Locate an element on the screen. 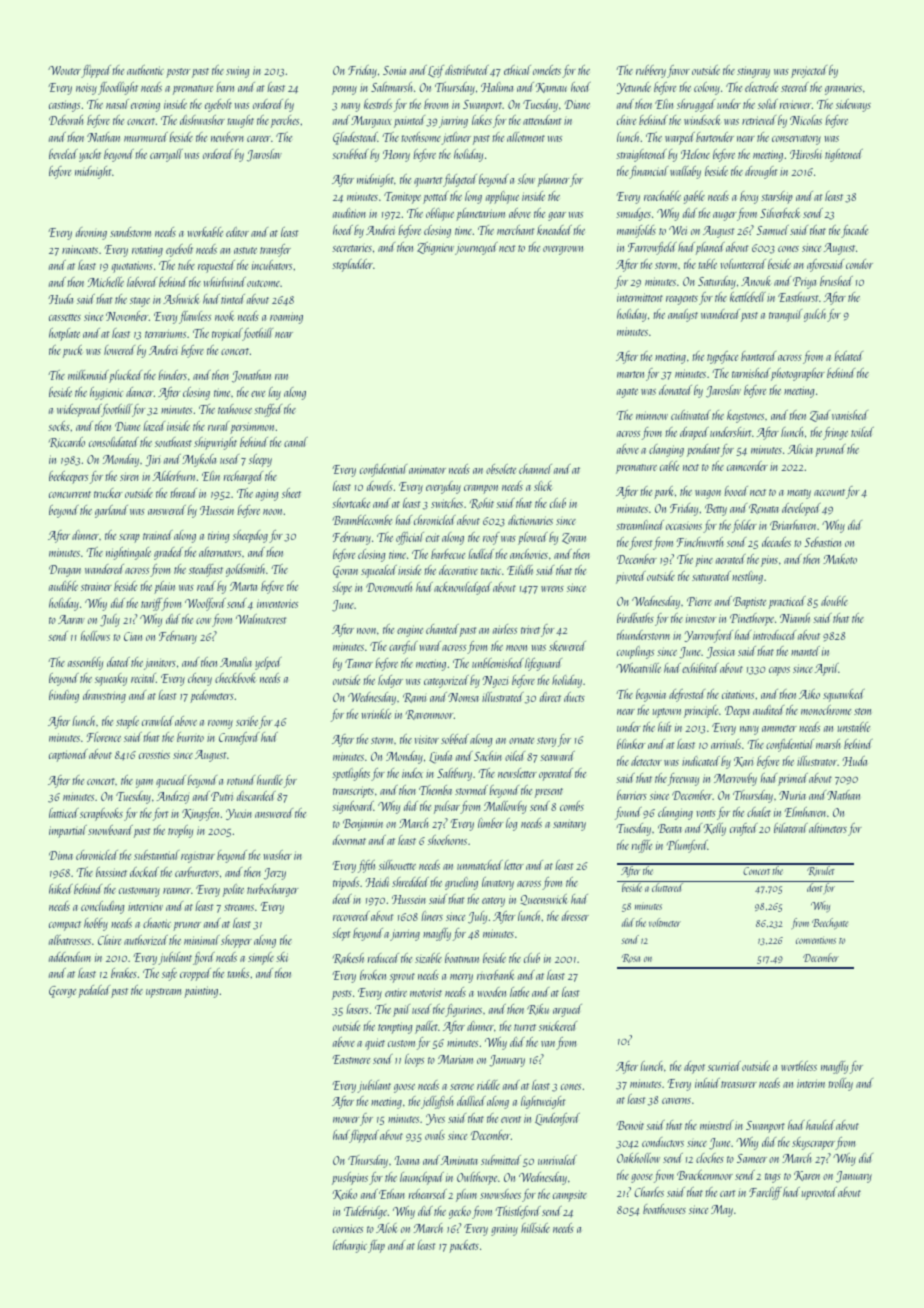 The image size is (924, 1308). scribe is located at coordinates (247, 721).
